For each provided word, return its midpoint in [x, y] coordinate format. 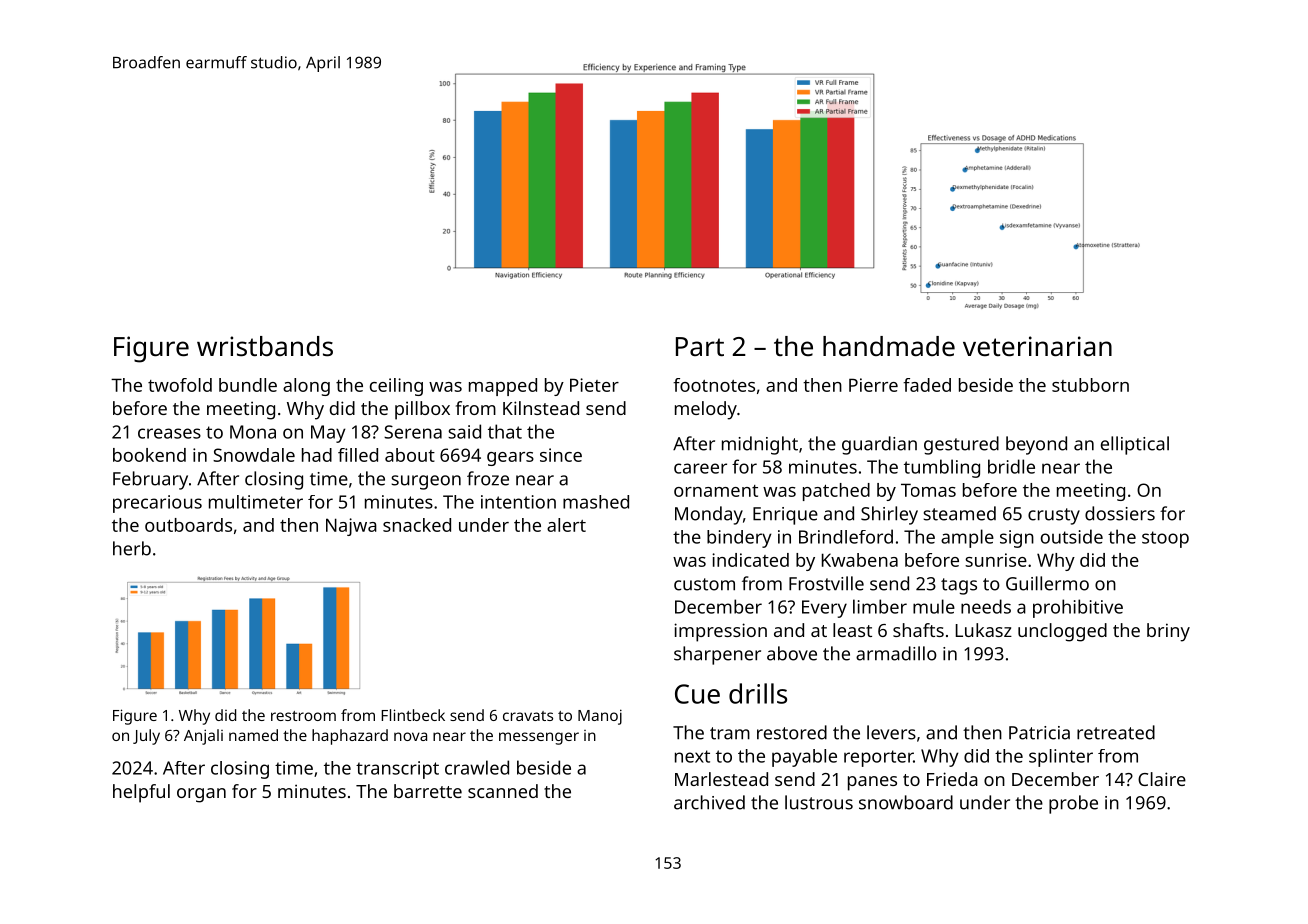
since [561, 455]
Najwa [351, 527]
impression [720, 632]
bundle [248, 385]
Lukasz [984, 630]
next [692, 756]
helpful [141, 793]
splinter [1061, 758]
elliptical [1135, 445]
